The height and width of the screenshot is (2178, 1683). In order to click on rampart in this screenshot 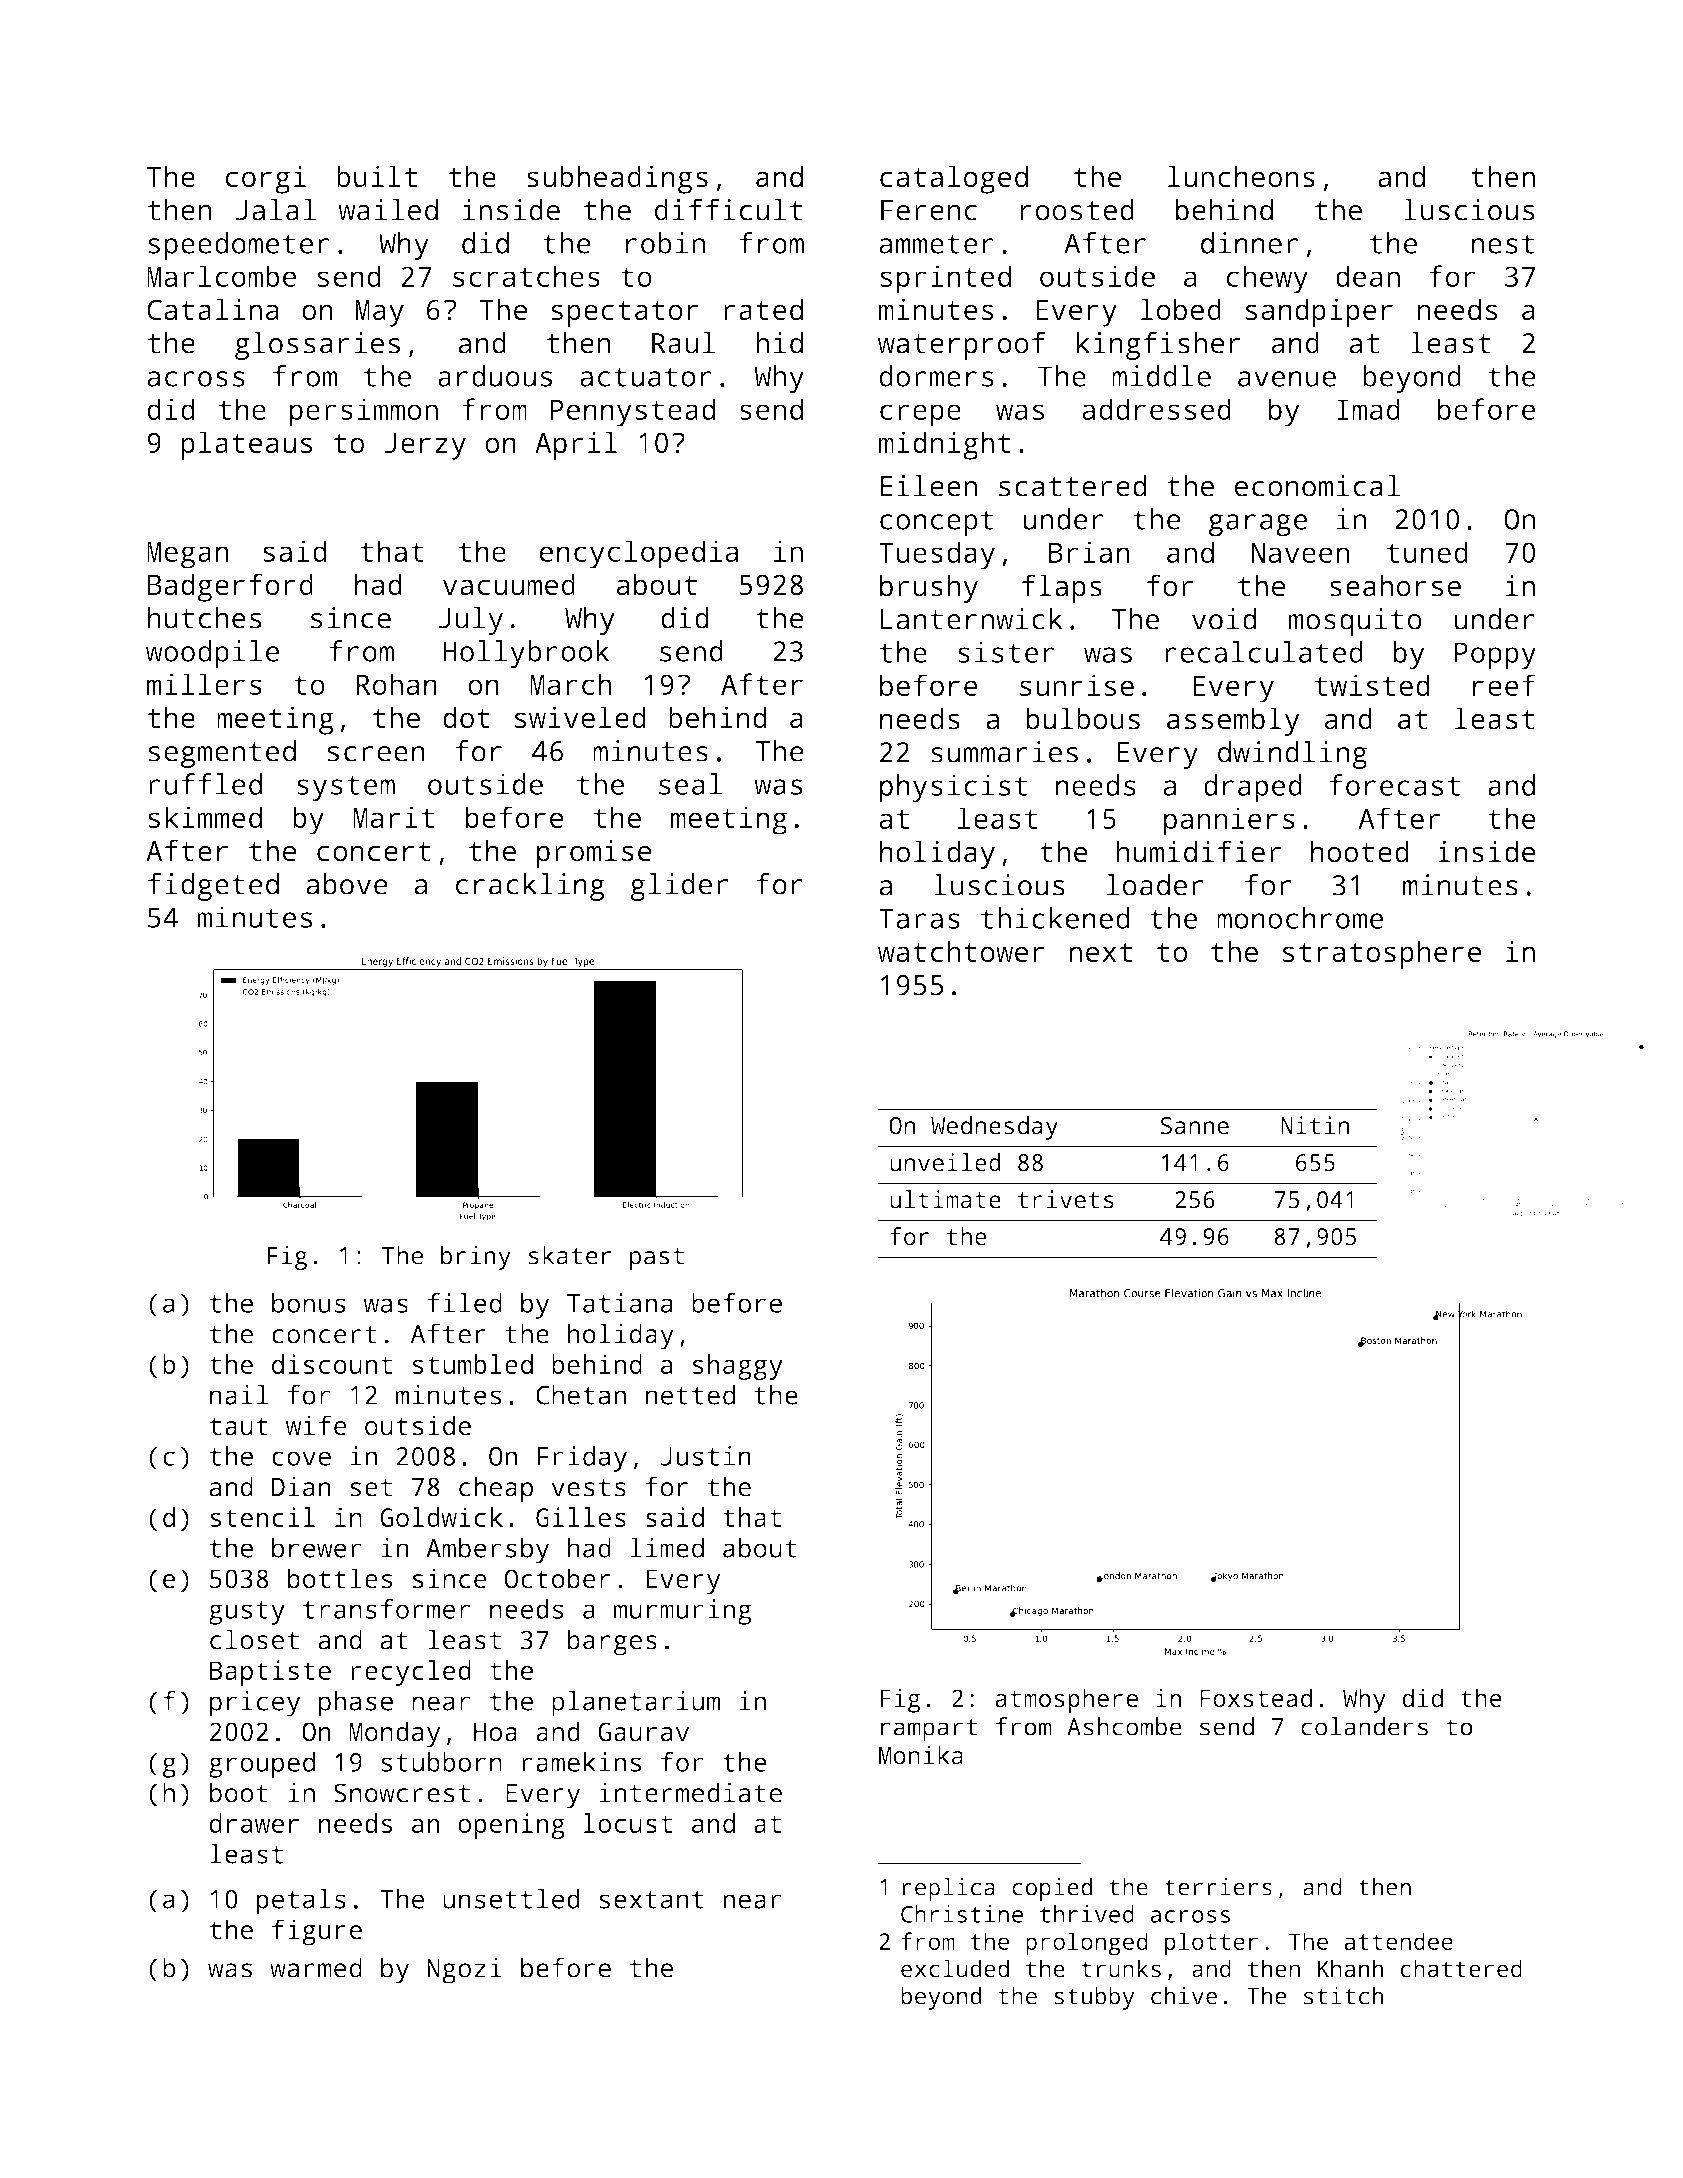, I will do `click(929, 1730)`.
